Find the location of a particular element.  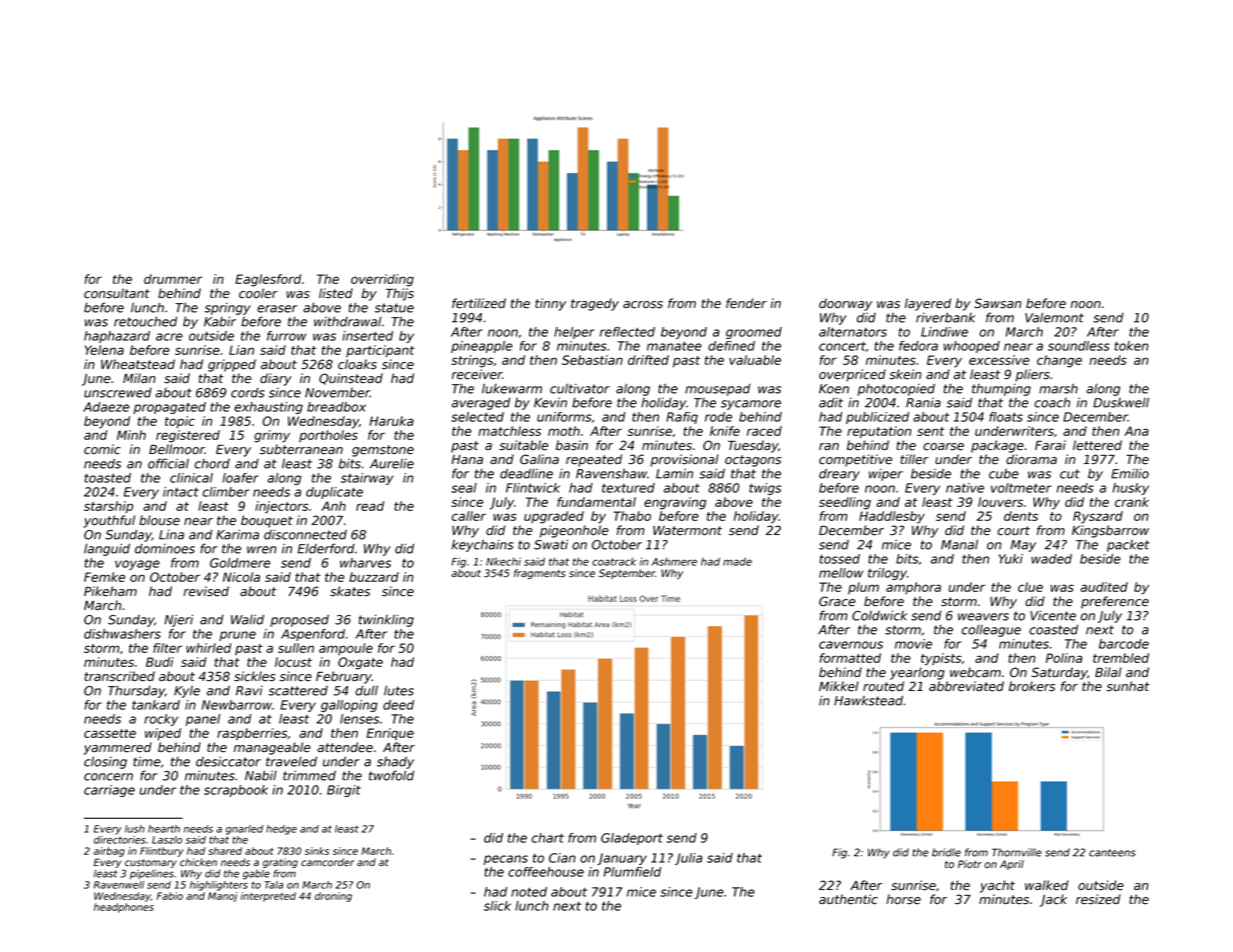

wharves is located at coordinates (365, 563).
